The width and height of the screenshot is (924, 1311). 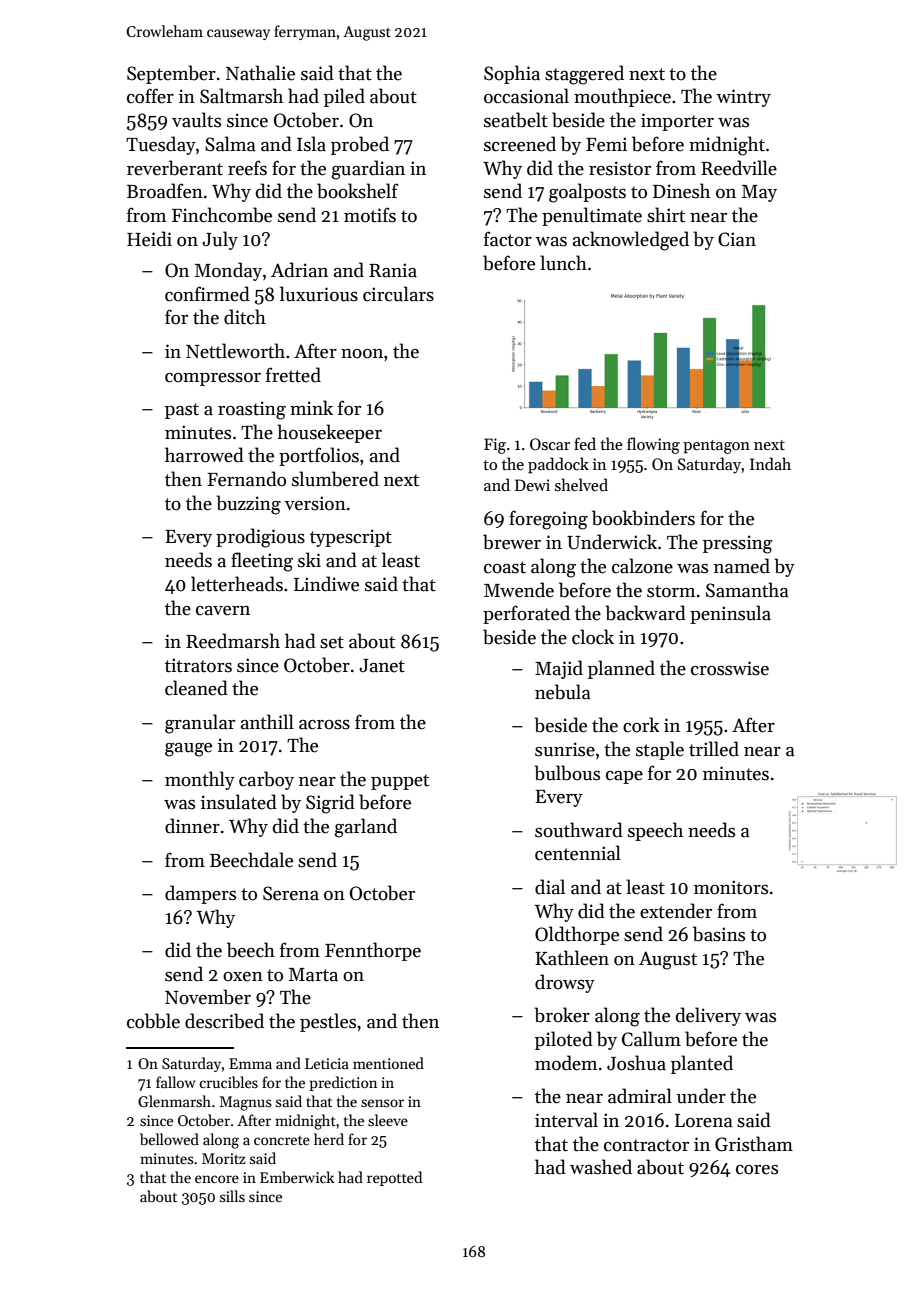 I want to click on Reedville, so click(x=739, y=168).
